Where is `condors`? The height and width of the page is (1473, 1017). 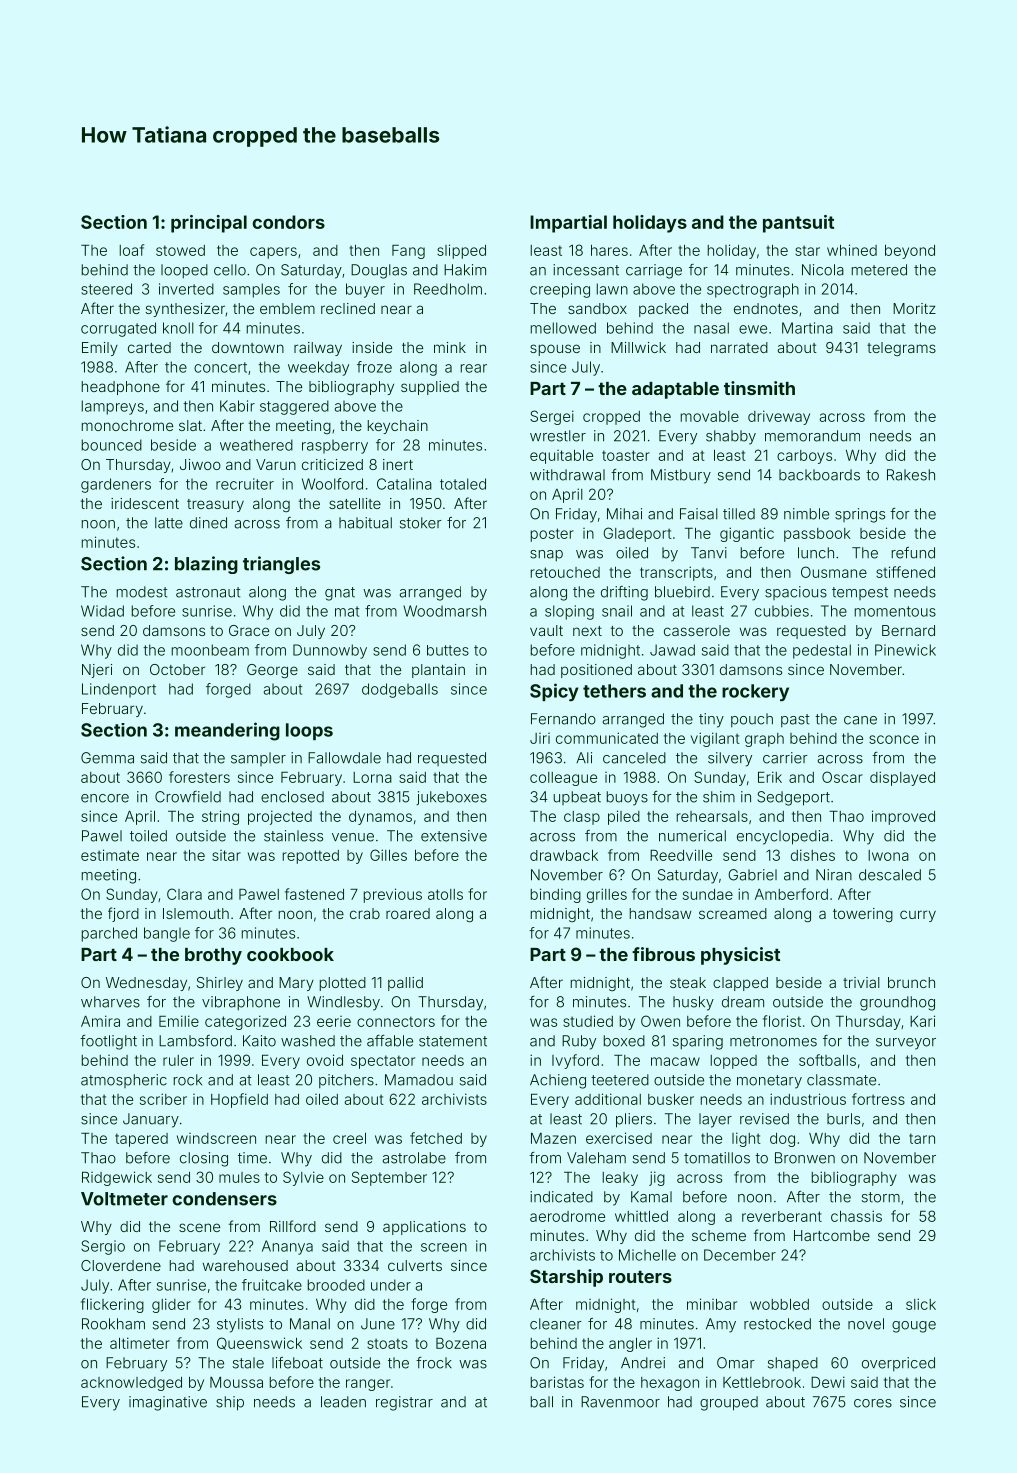 condors is located at coordinates (288, 222).
